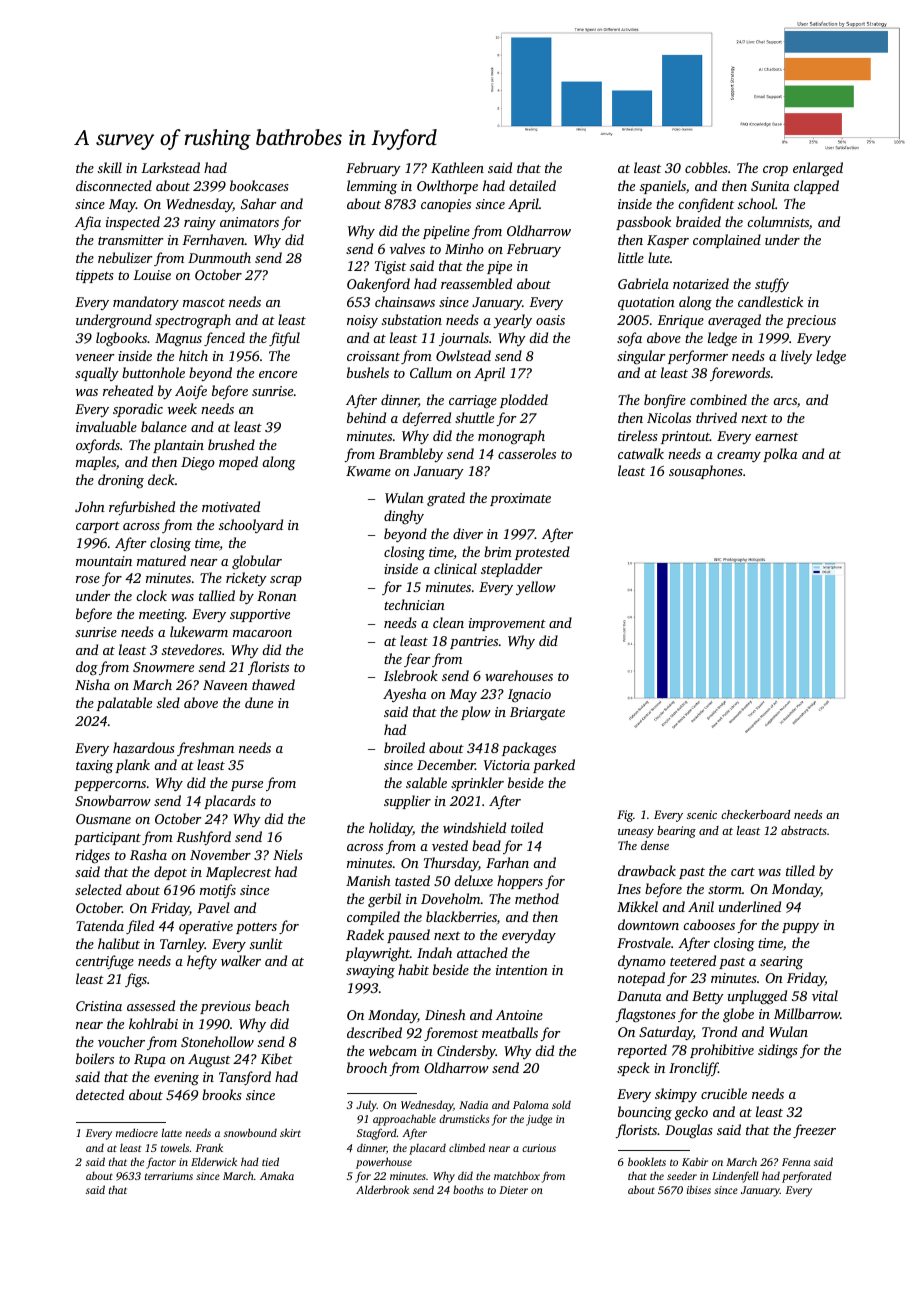  Describe the element at coordinates (780, 455) in the image. I see `polka` at that location.
